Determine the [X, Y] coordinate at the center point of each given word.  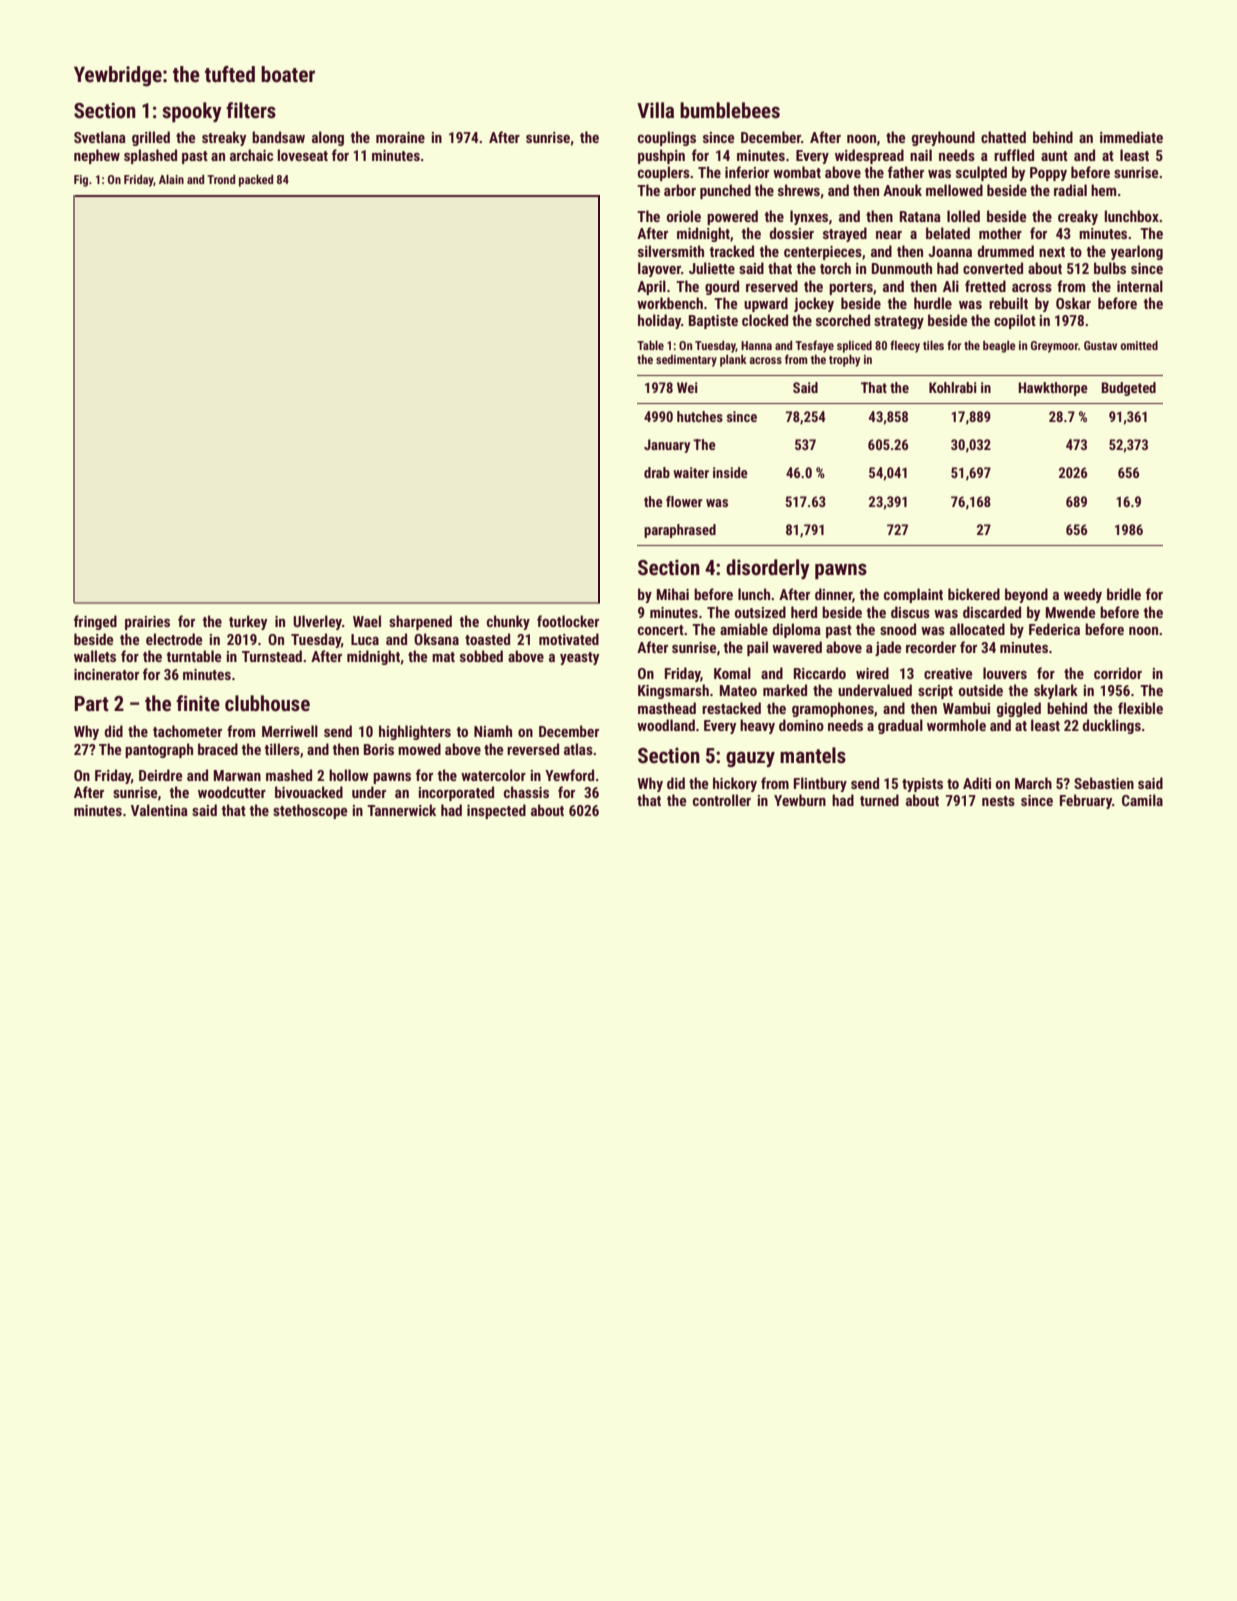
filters [251, 110]
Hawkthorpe [1053, 389]
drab [657, 472]
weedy [1083, 595]
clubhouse [267, 703]
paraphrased [680, 531]
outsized [760, 612]
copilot [1015, 321]
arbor [680, 190]
